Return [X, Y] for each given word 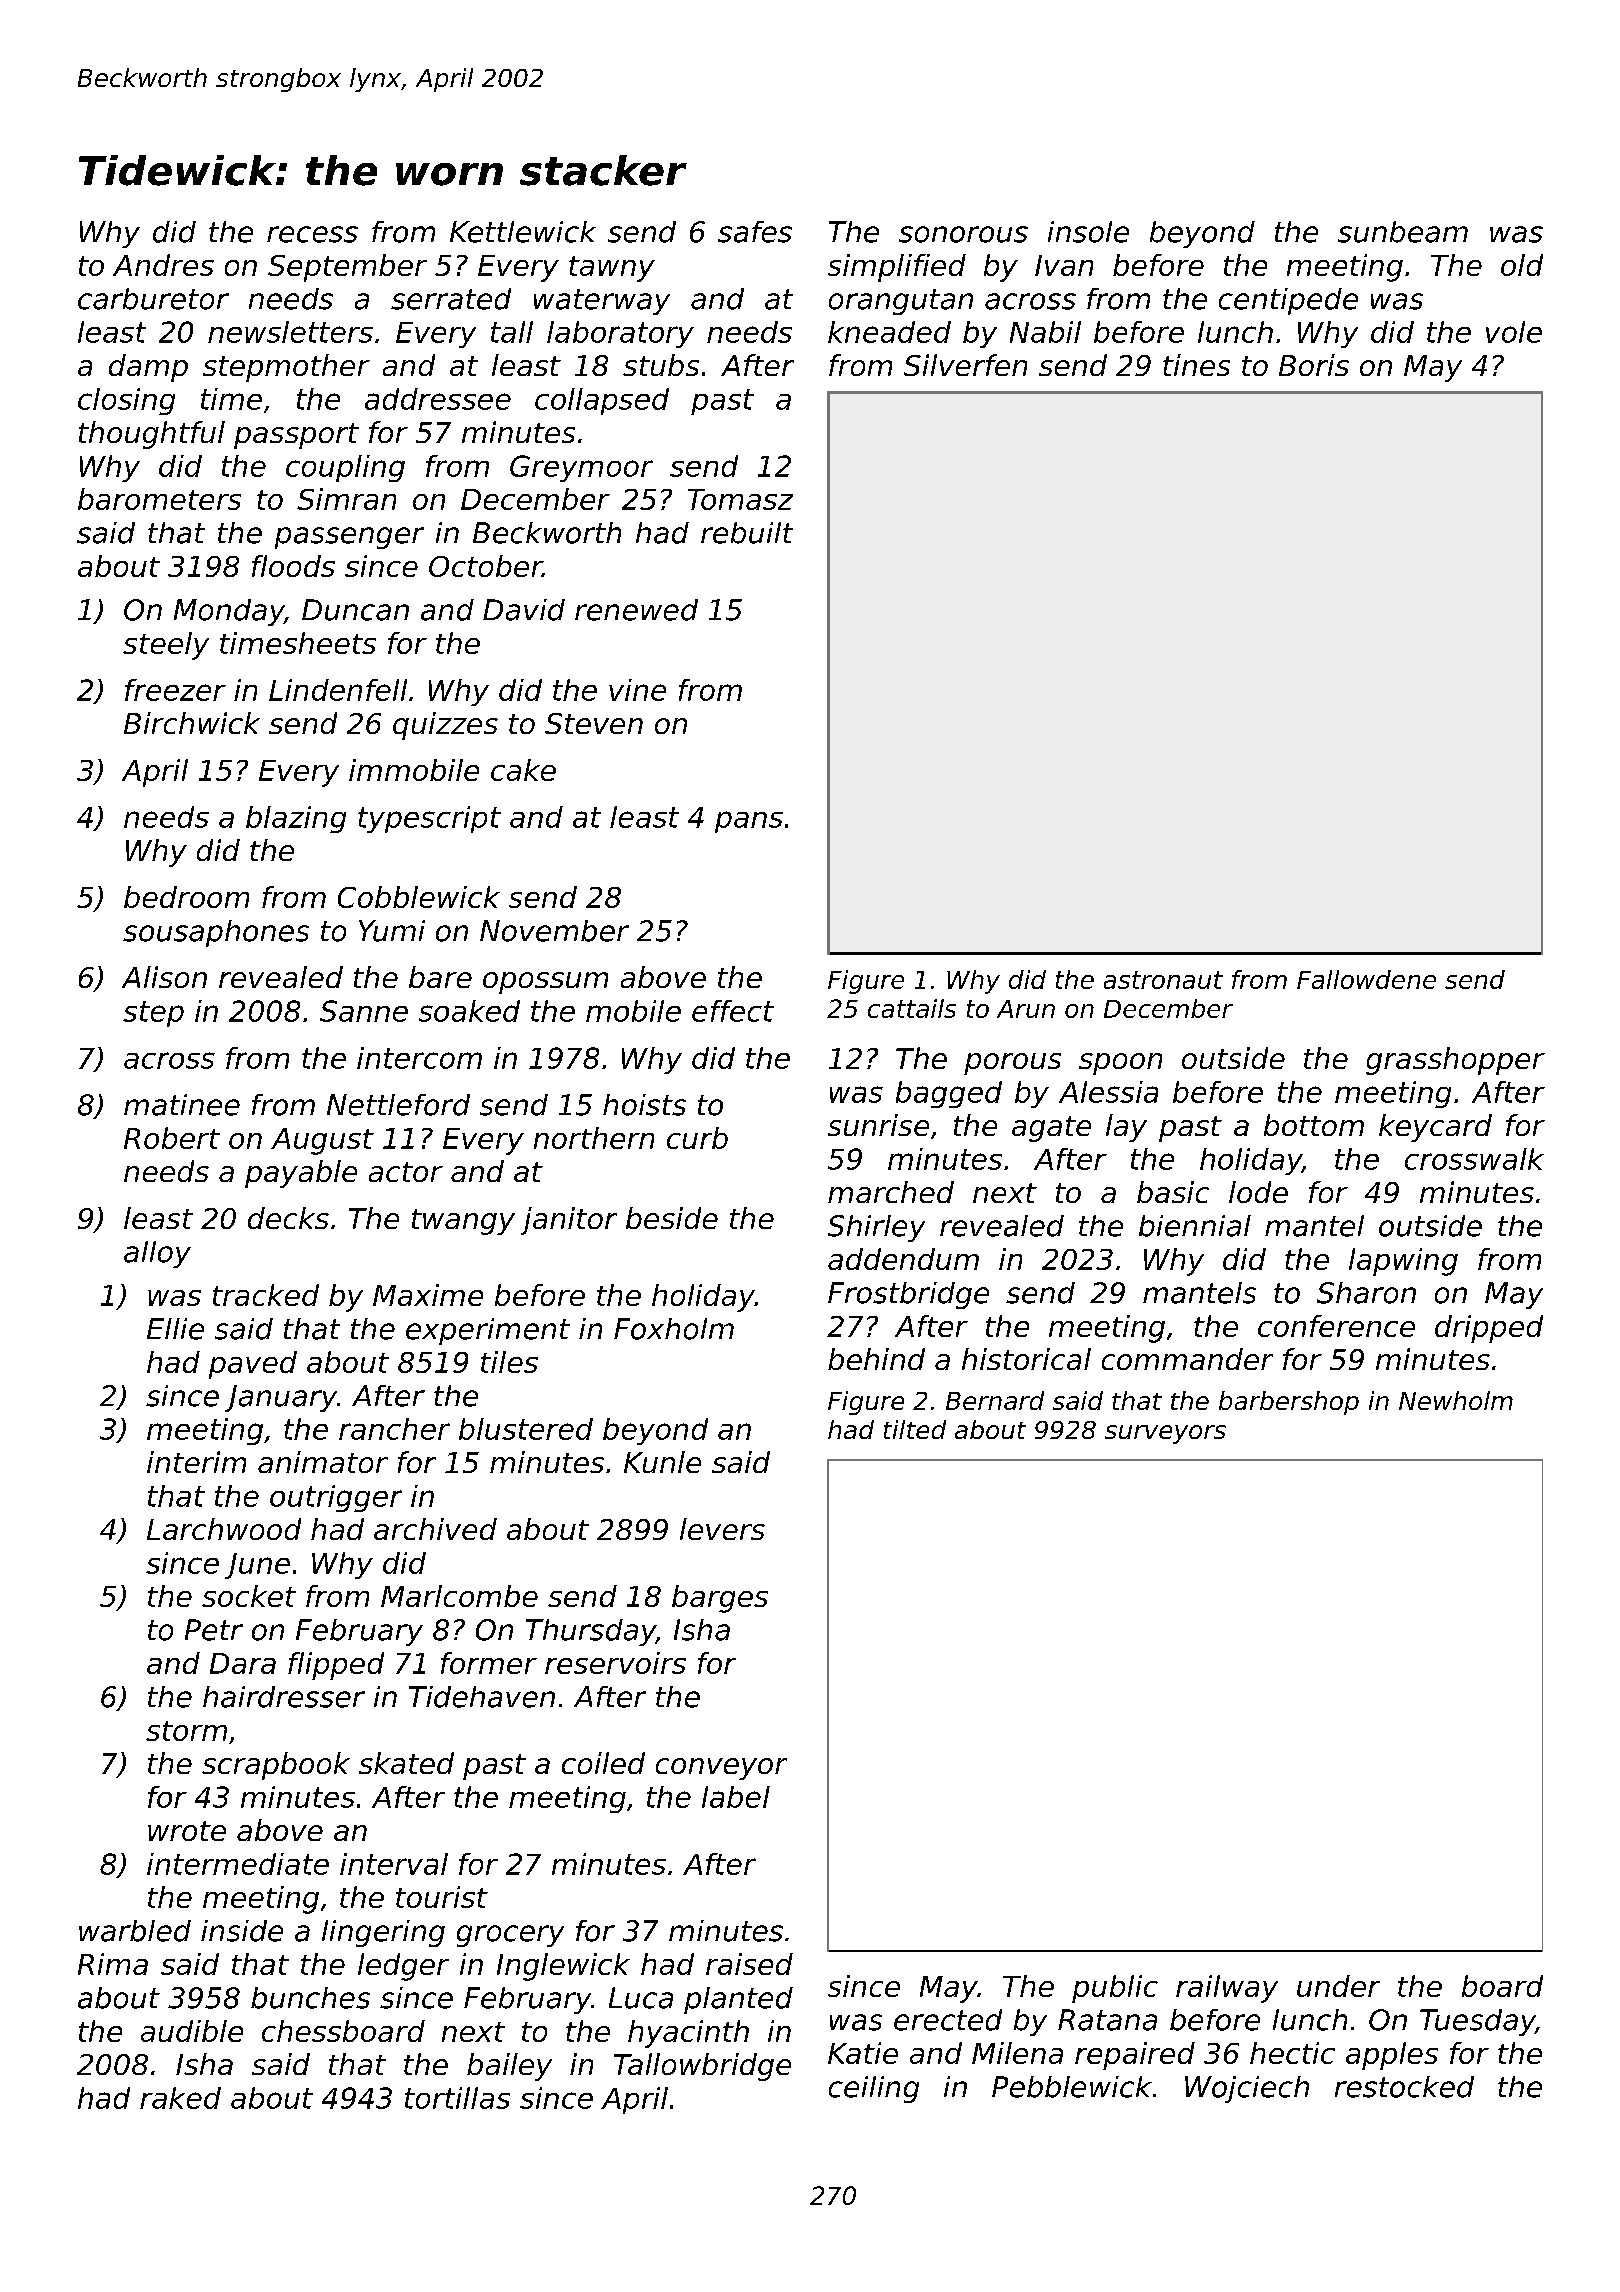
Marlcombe [459, 1596]
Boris [1314, 365]
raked [180, 2098]
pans [749, 822]
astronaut [1163, 980]
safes [755, 232]
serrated [451, 299]
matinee [182, 1105]
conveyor [721, 1769]
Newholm [1456, 1400]
